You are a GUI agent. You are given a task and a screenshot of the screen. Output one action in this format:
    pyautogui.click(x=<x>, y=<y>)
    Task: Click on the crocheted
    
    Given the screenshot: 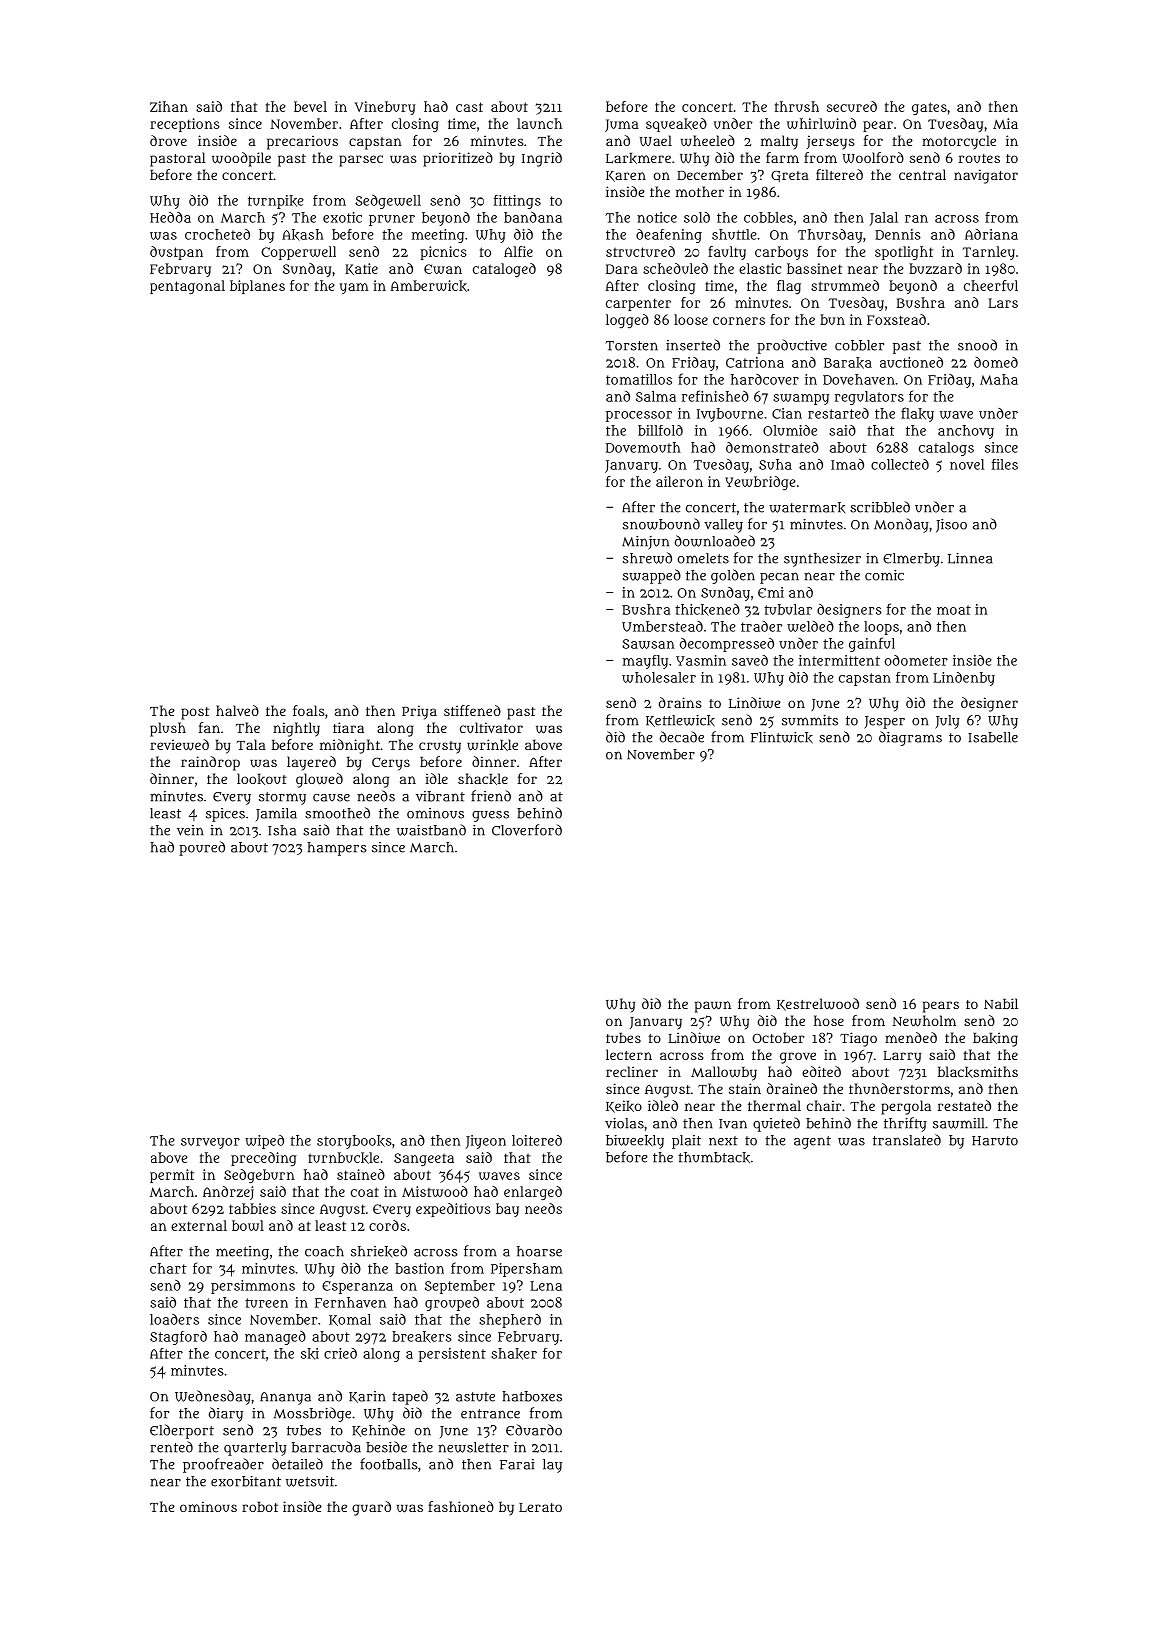 What is the action you would take?
    pyautogui.click(x=217, y=234)
